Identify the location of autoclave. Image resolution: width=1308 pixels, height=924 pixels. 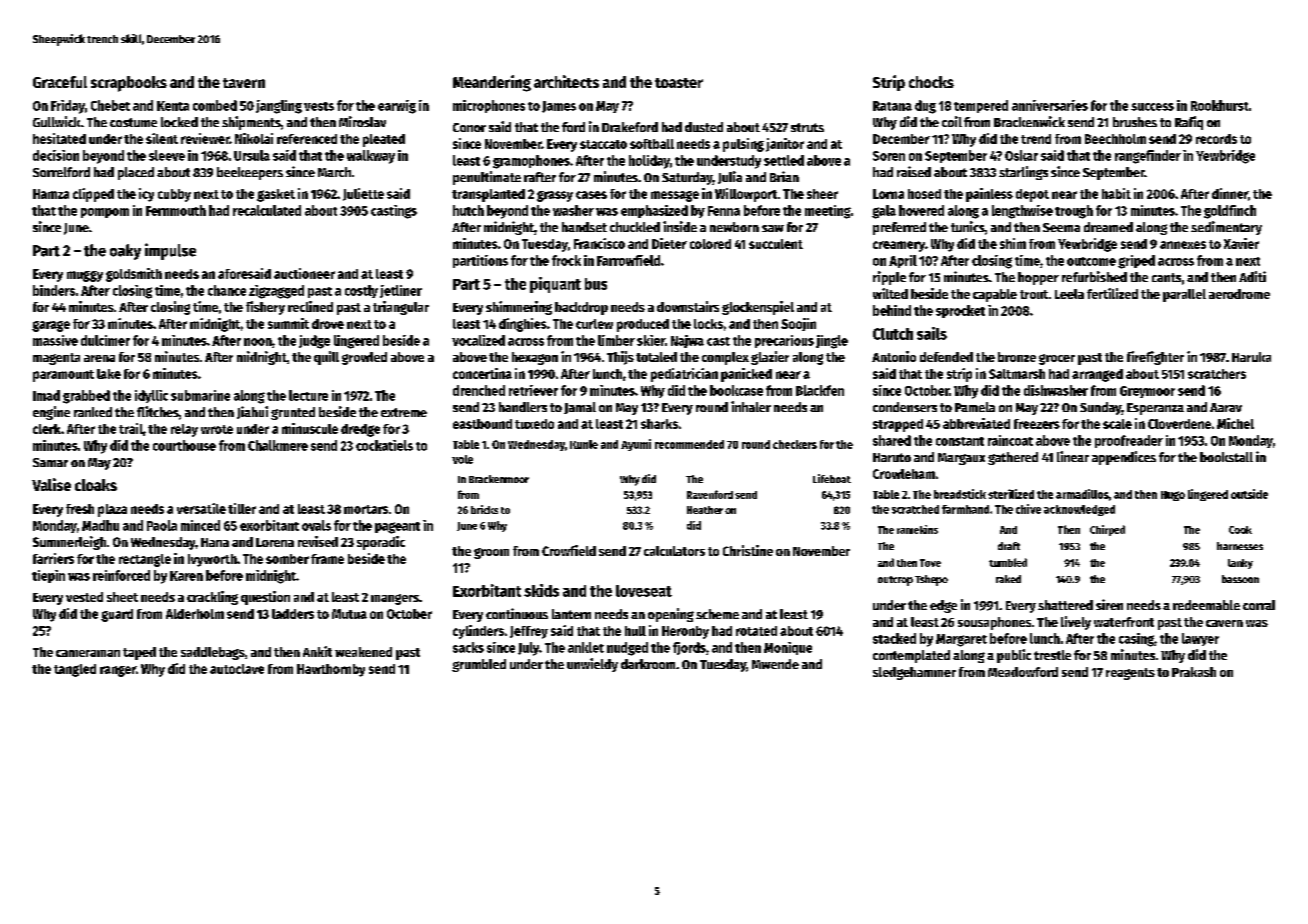
(237, 669).
